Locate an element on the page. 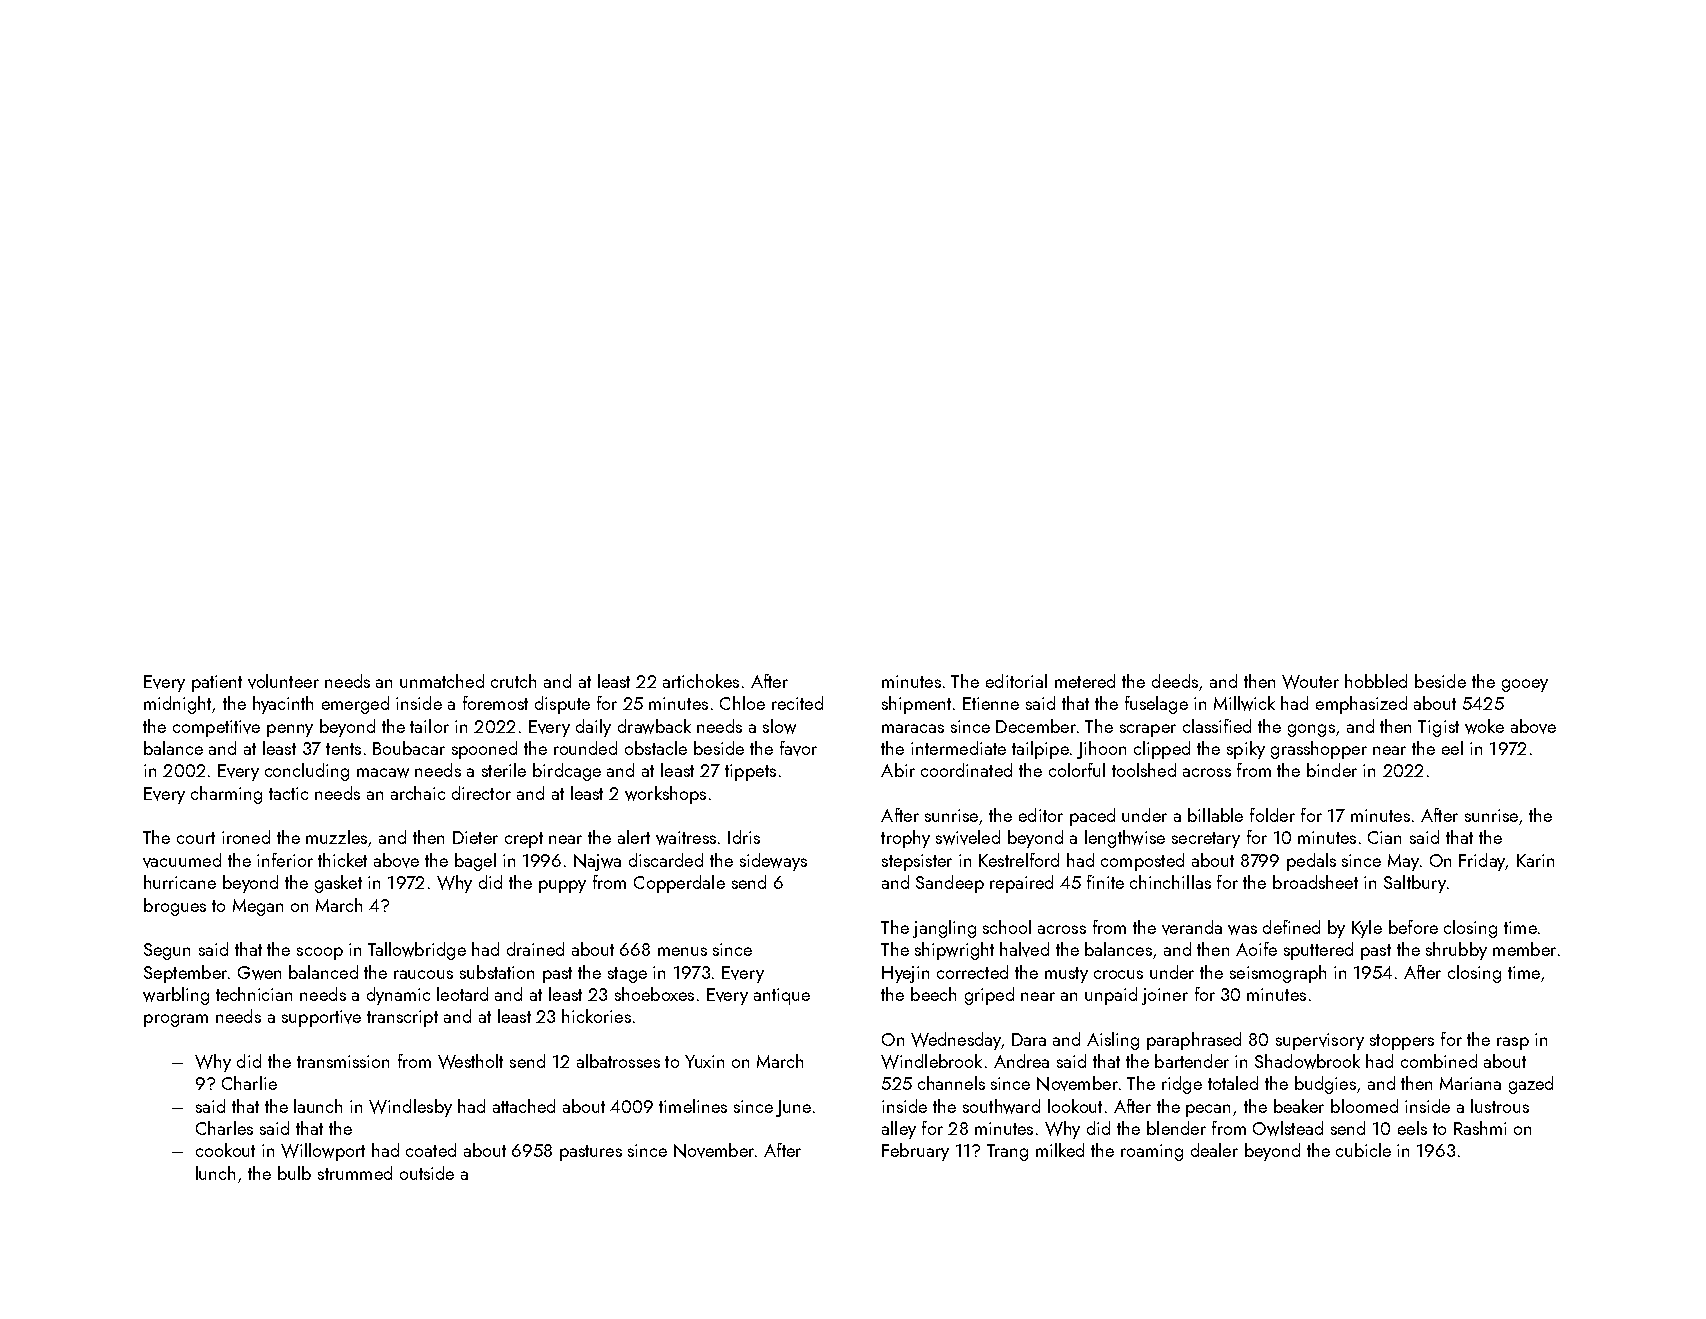 The height and width of the document is (1319, 1706). February is located at coordinates (915, 1152).
